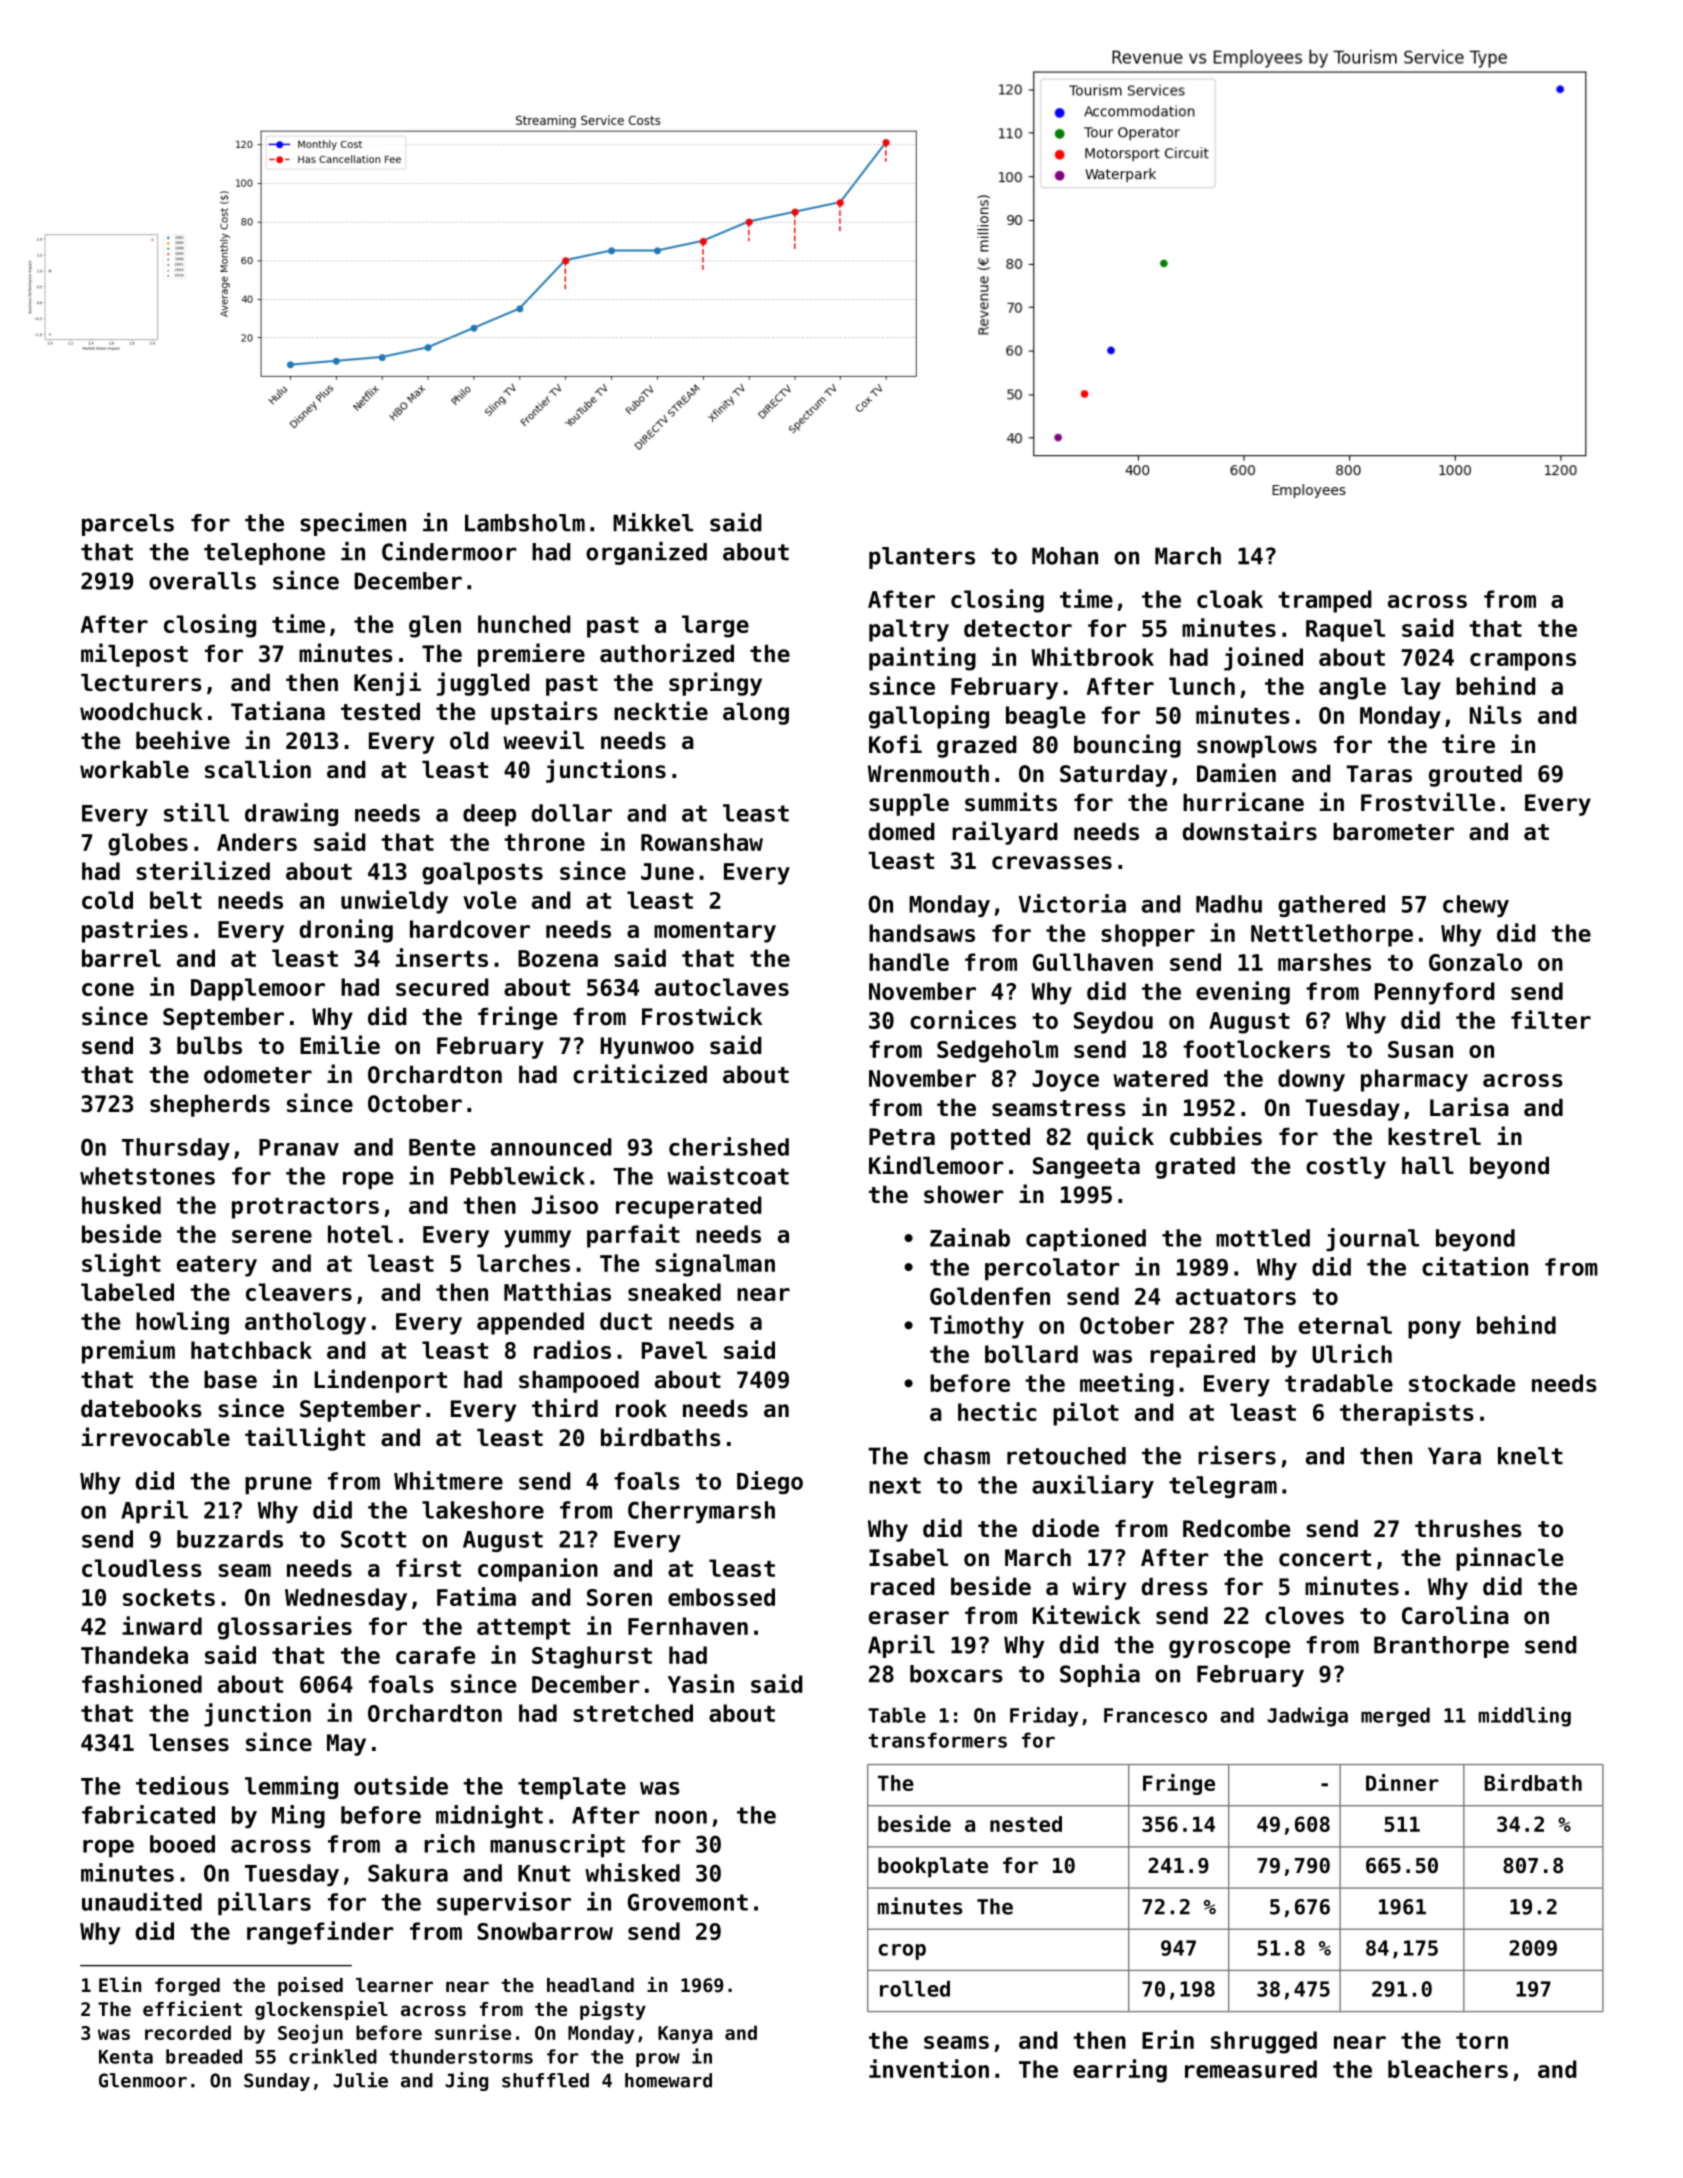 The height and width of the document is (2178, 1683). Describe the element at coordinates (321, 2010) in the document. I see `glockenspiel` at that location.
